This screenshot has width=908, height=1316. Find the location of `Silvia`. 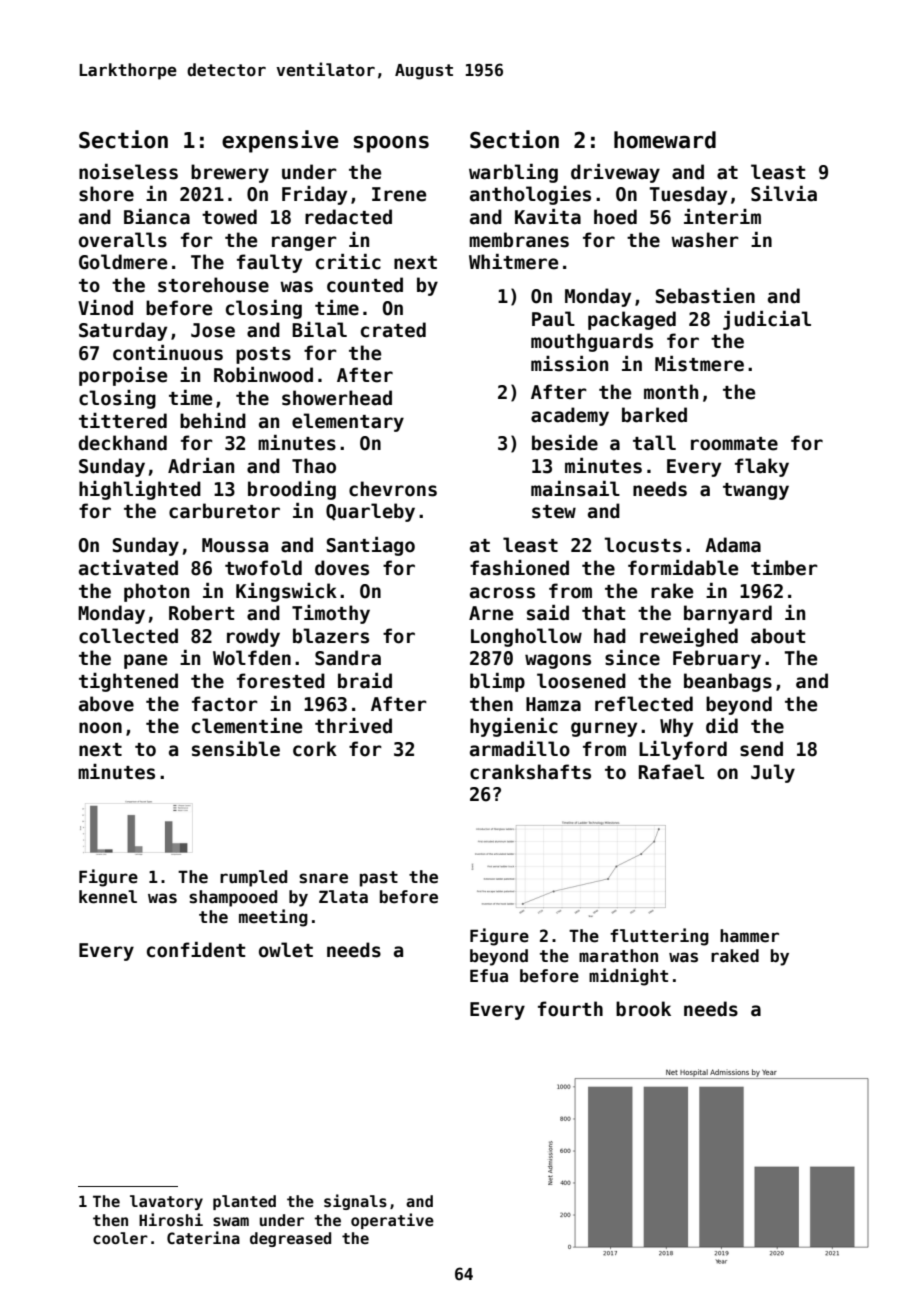

Silvia is located at coordinates (784, 194).
